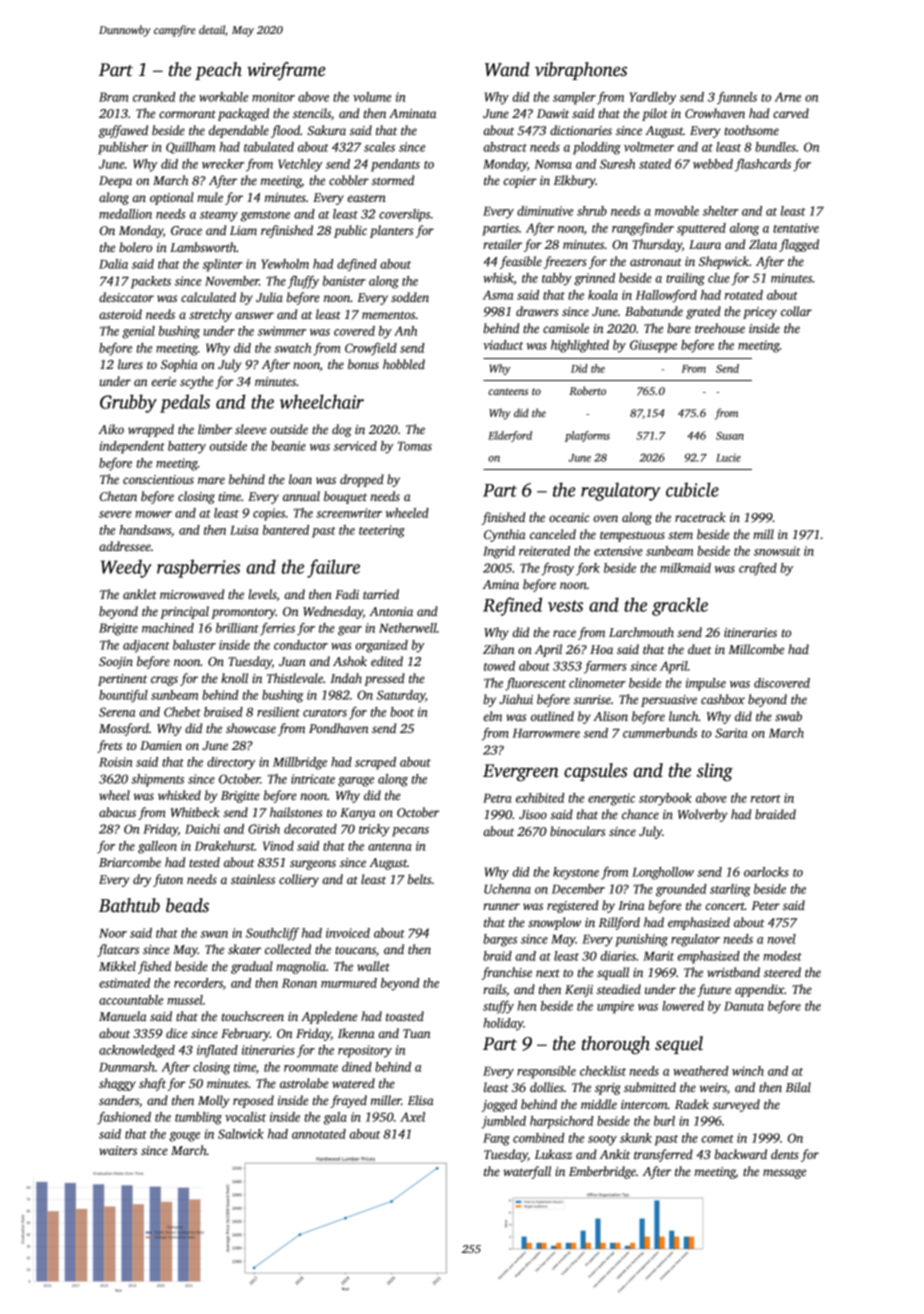 Image resolution: width=924 pixels, height=1314 pixels. What do you see at coordinates (286, 71) in the screenshot?
I see `wireframe` at bounding box center [286, 71].
